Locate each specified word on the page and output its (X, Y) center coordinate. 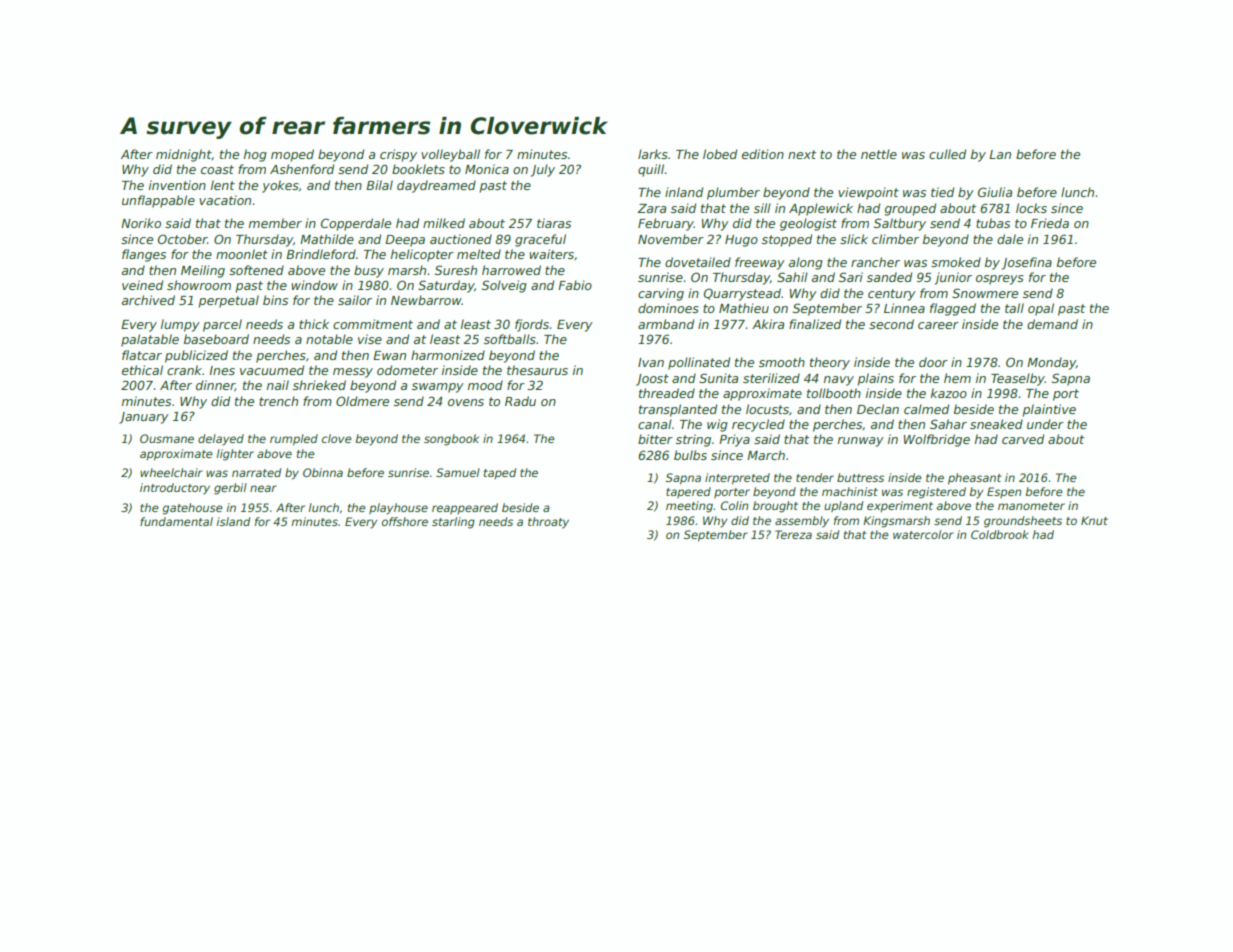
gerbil (230, 489)
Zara (651, 208)
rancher (875, 262)
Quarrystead (742, 294)
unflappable (158, 201)
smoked (956, 262)
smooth (782, 362)
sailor (355, 300)
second (891, 324)
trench (278, 401)
